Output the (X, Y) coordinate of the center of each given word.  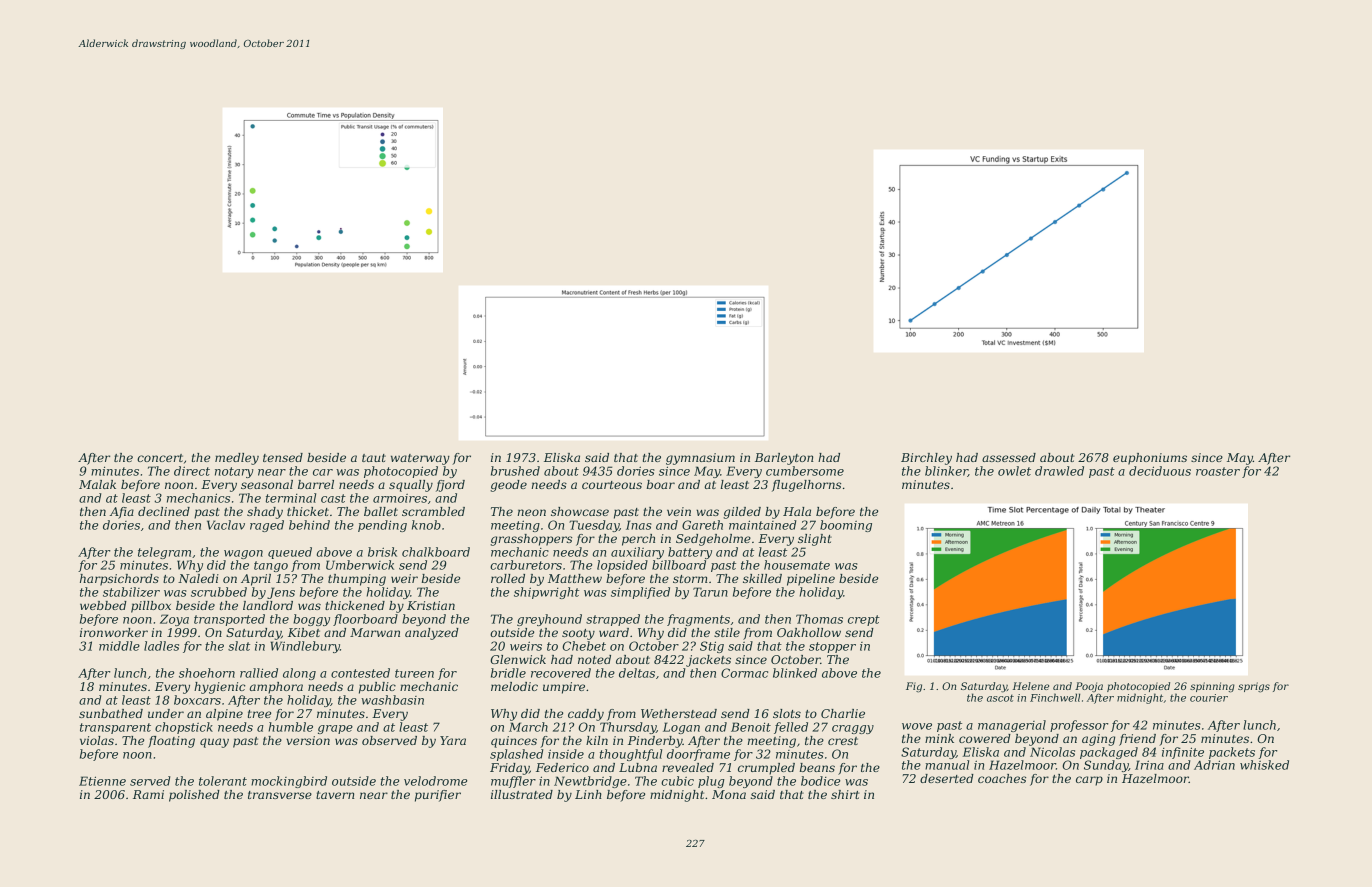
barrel (316, 484)
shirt (845, 794)
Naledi (198, 578)
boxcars (197, 700)
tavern (335, 795)
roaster (1218, 471)
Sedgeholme (713, 540)
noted (594, 659)
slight (815, 540)
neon (532, 512)
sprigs (1254, 687)
